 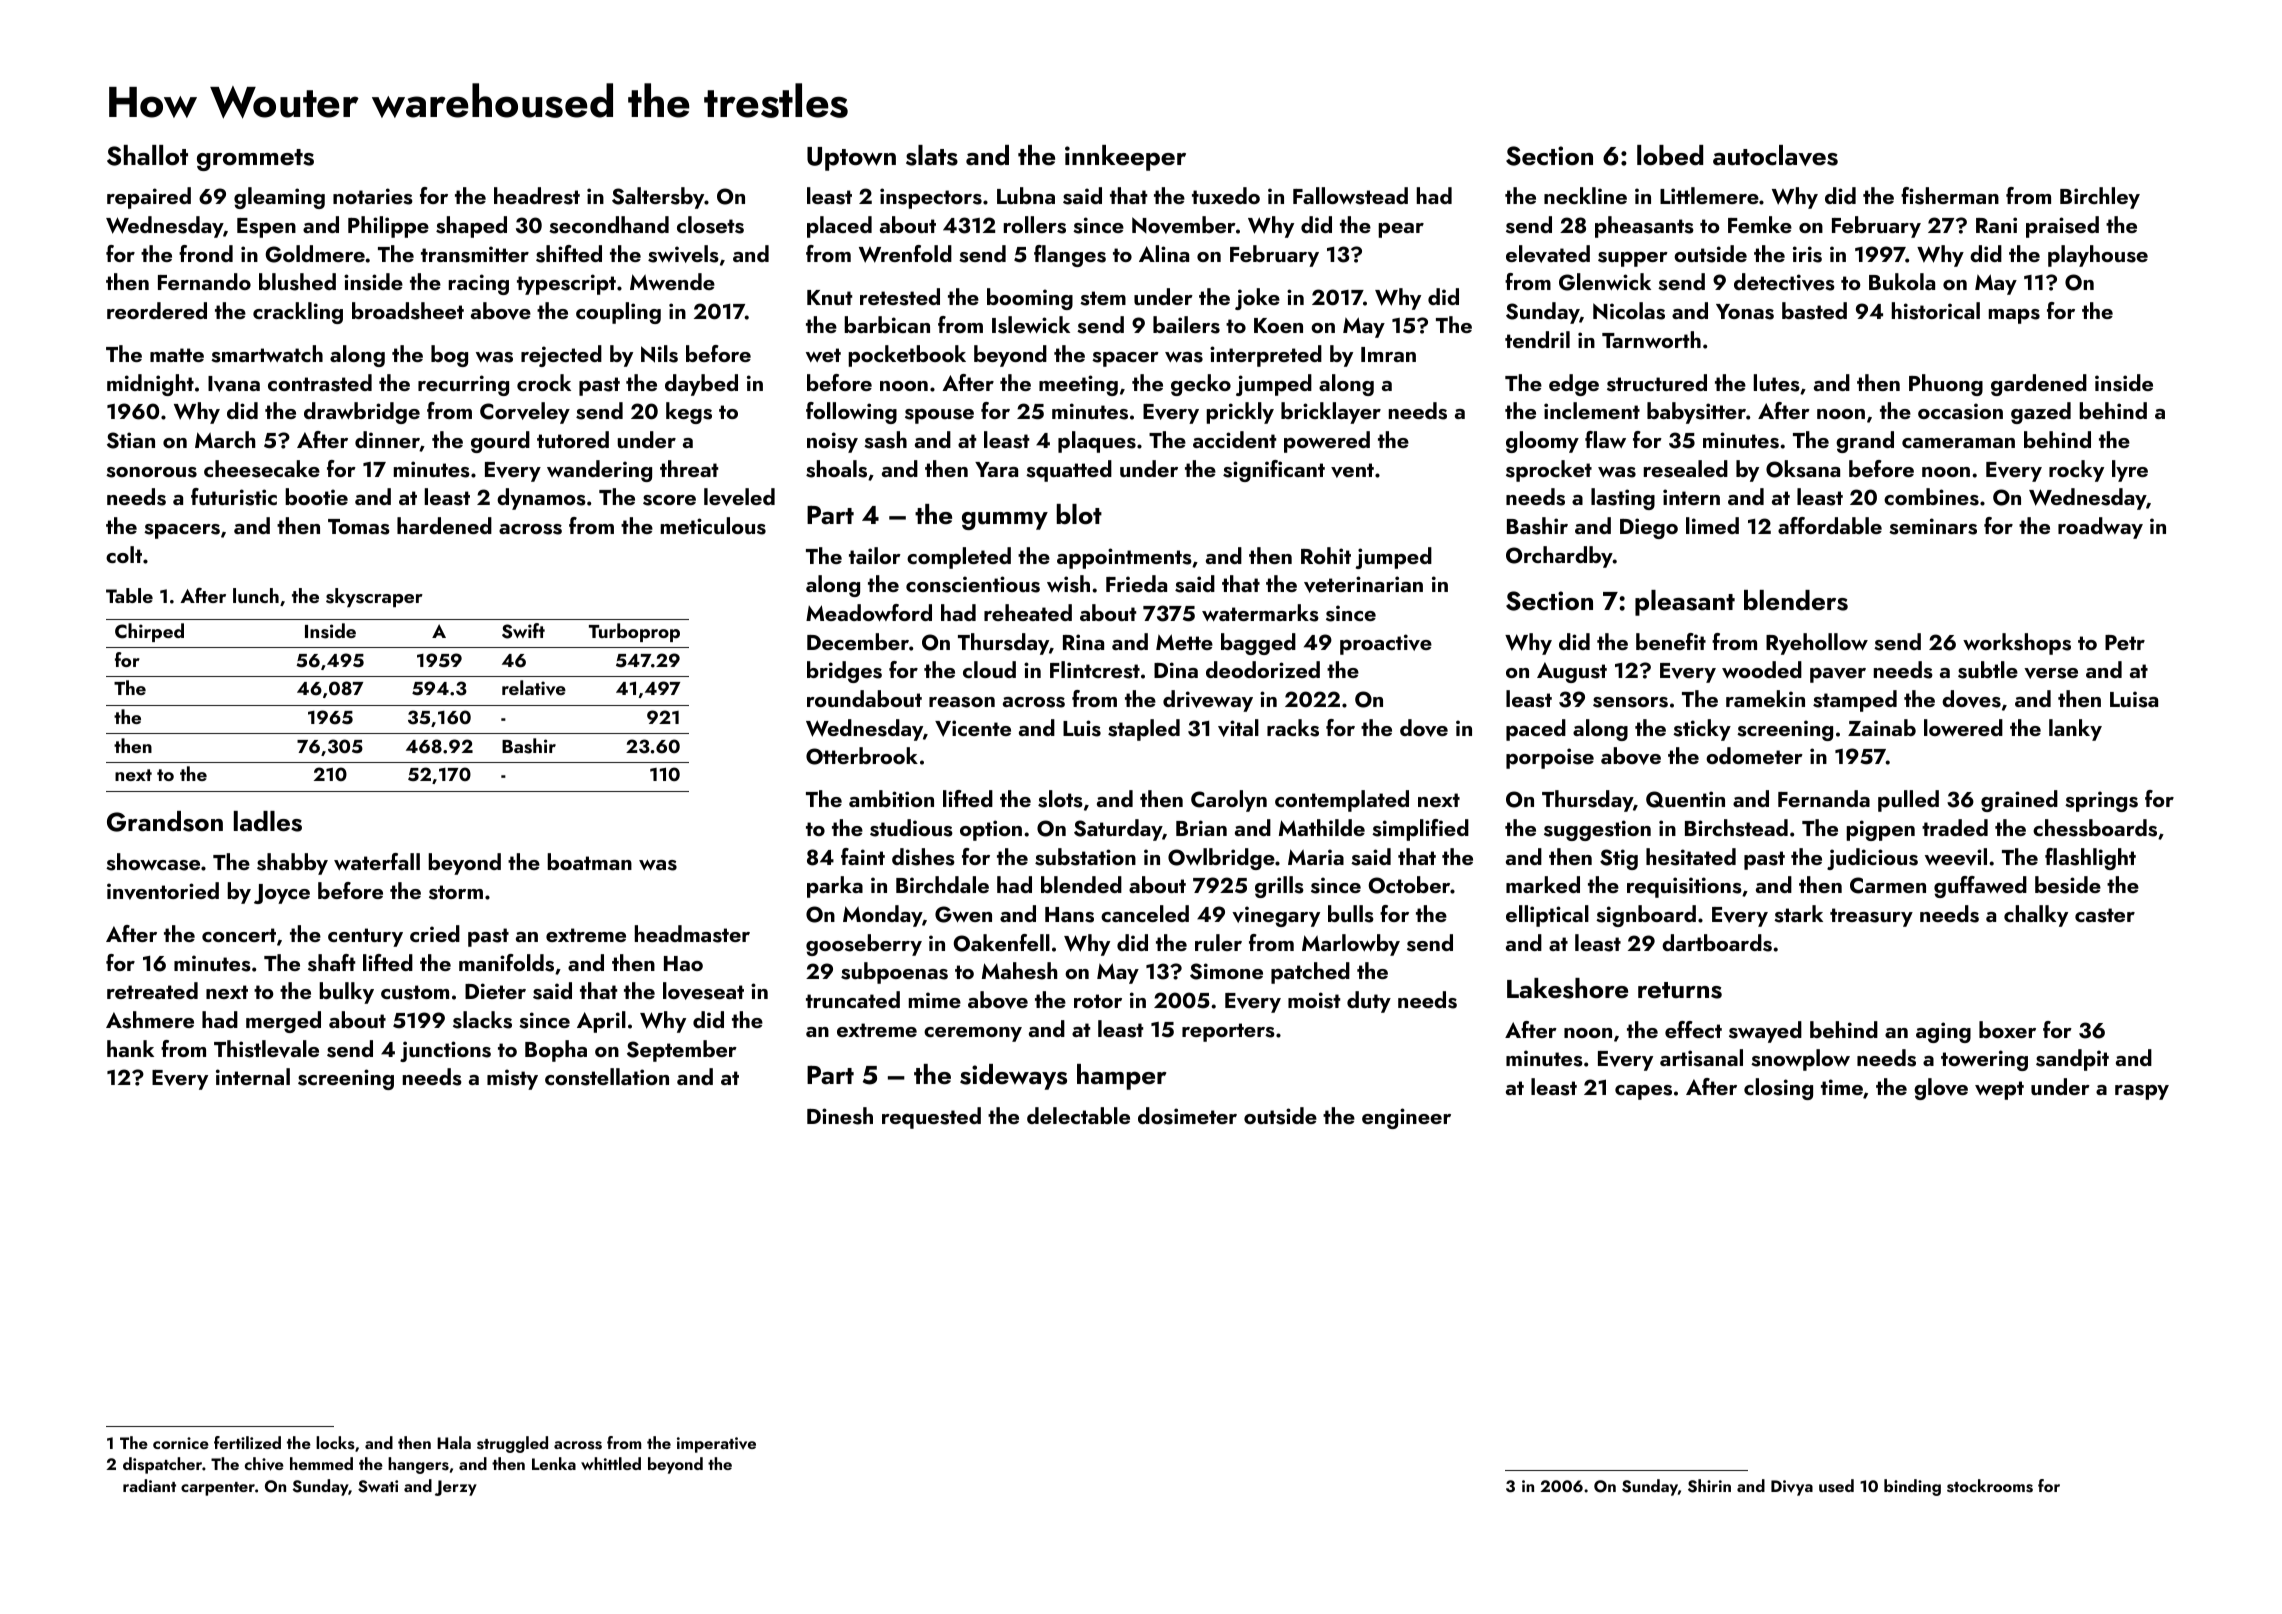 What do you see at coordinates (456, 1488) in the document?
I see `Jerzy` at bounding box center [456, 1488].
